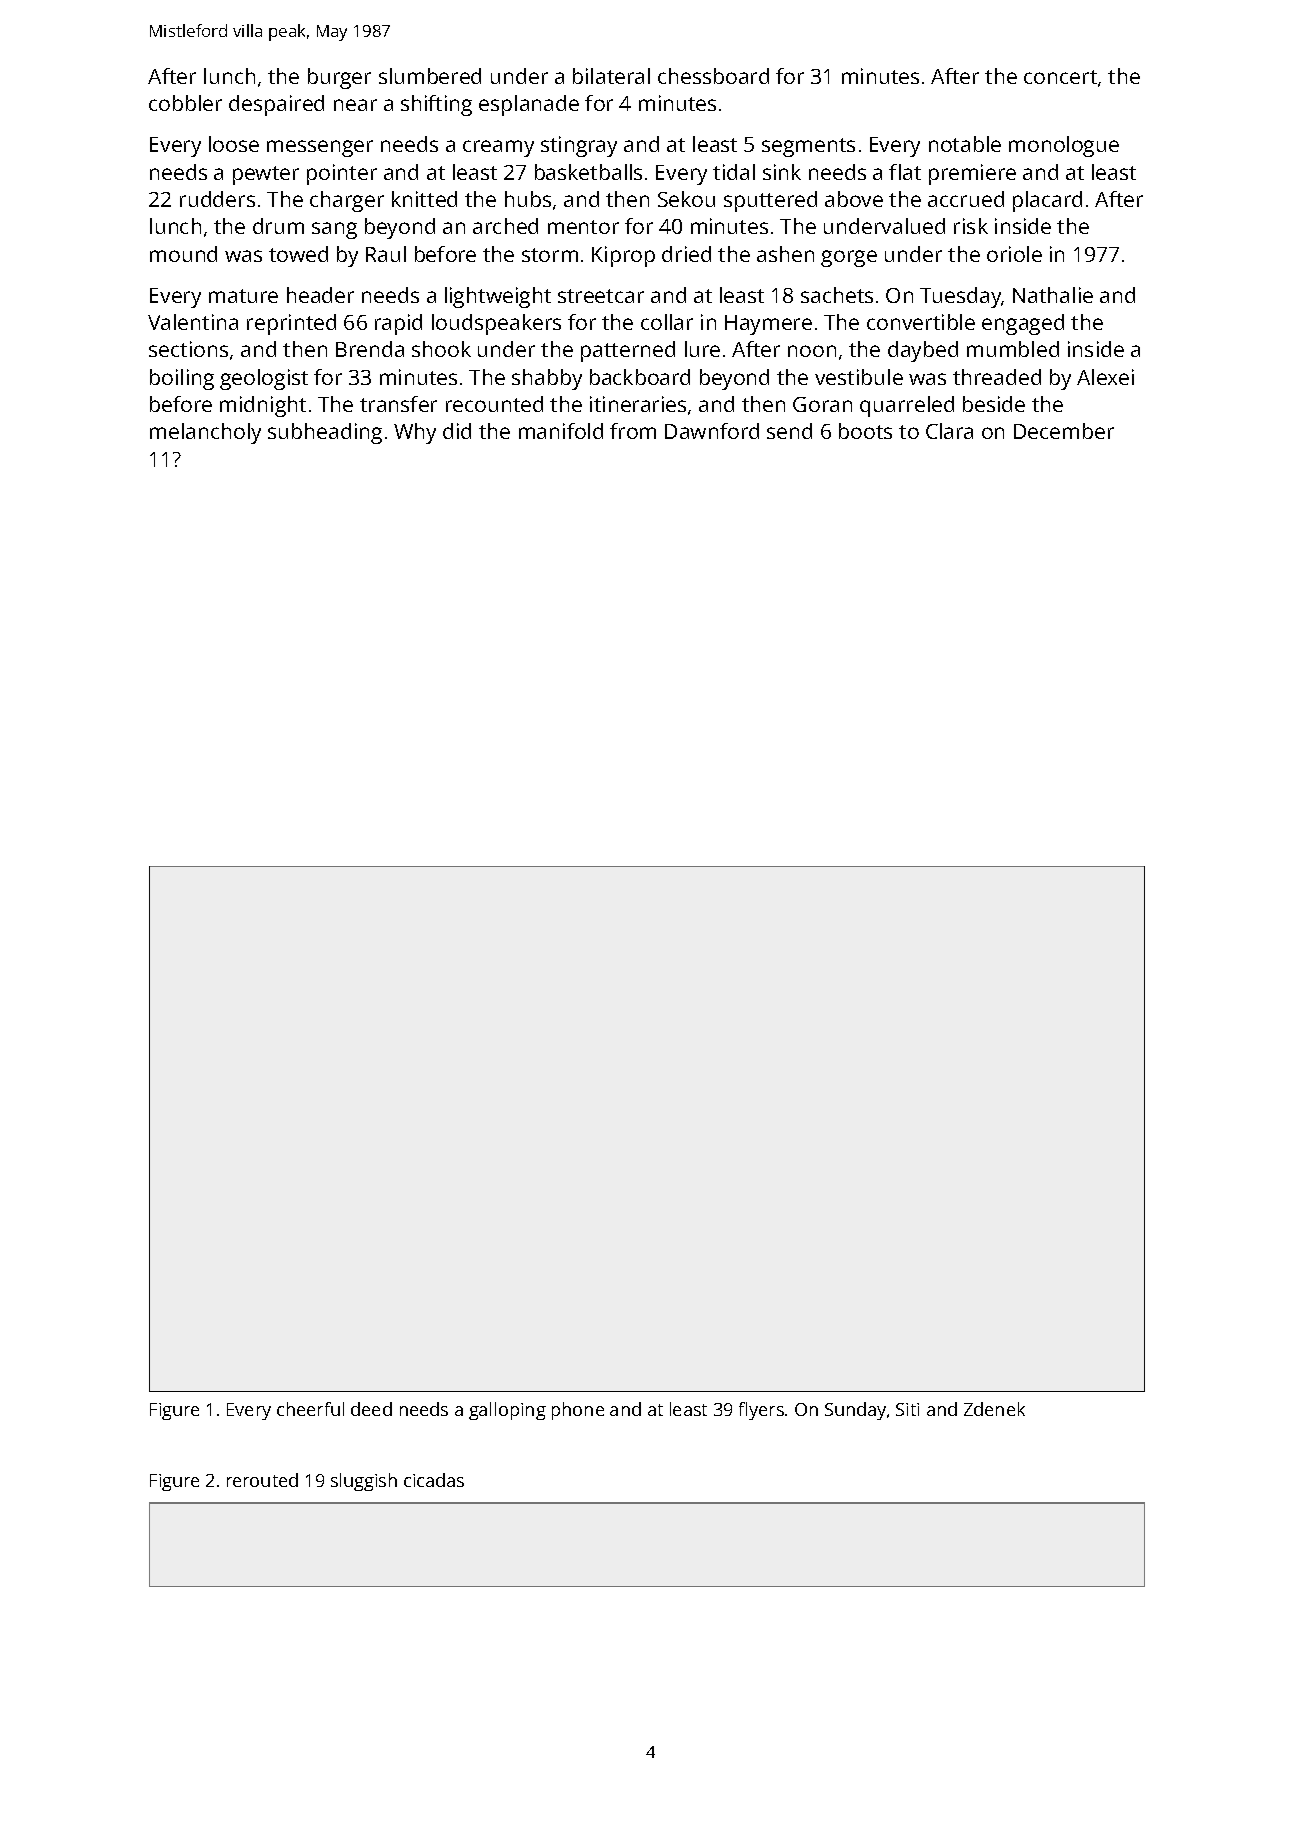  I want to click on boots, so click(865, 431).
